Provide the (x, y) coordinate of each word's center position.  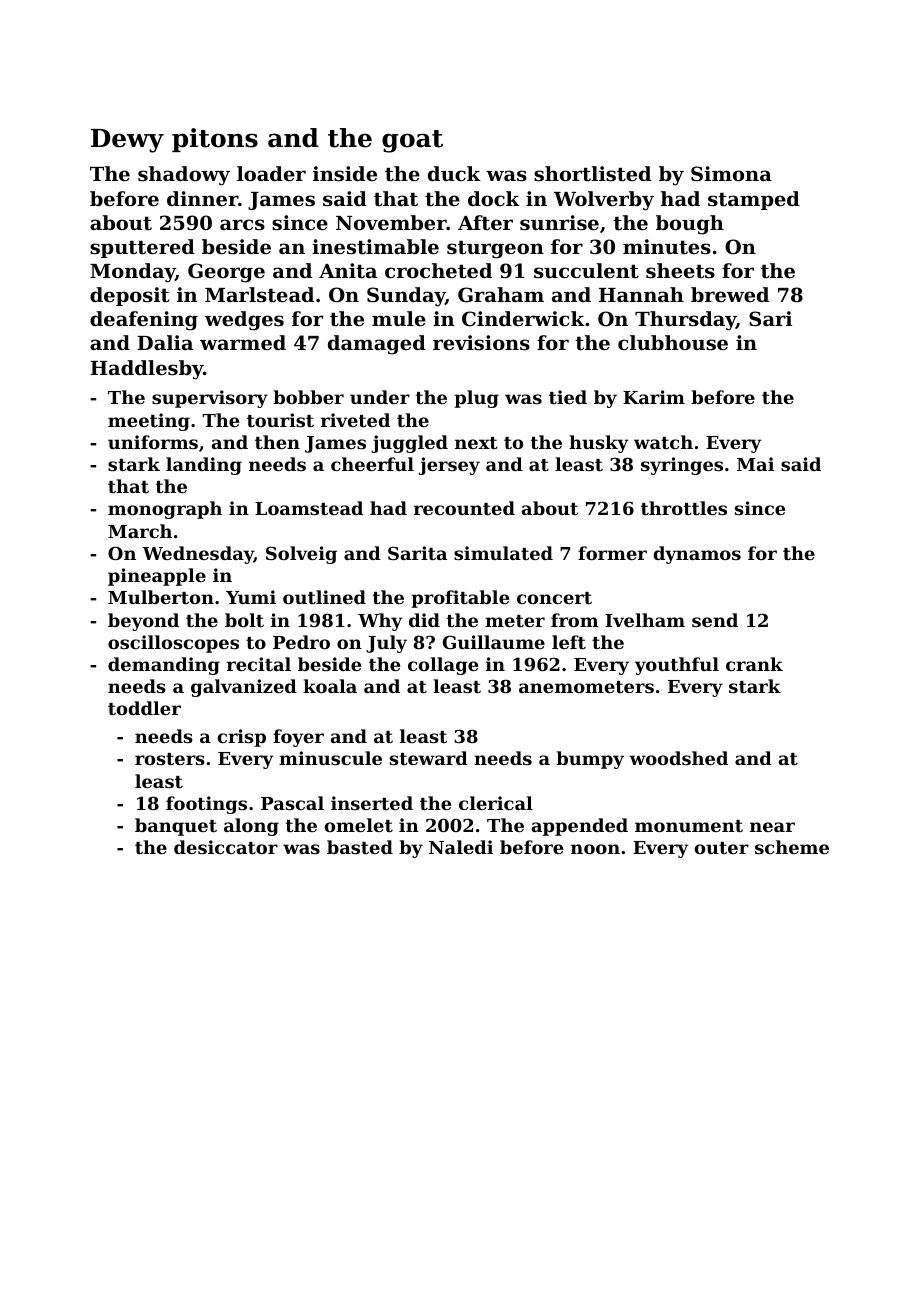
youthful (677, 666)
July (386, 644)
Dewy (127, 141)
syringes (682, 466)
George (226, 273)
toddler (144, 708)
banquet (176, 827)
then (277, 442)
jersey (449, 466)
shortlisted (592, 174)
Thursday (685, 321)
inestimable (375, 247)
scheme (792, 847)
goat (412, 141)
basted (360, 847)
